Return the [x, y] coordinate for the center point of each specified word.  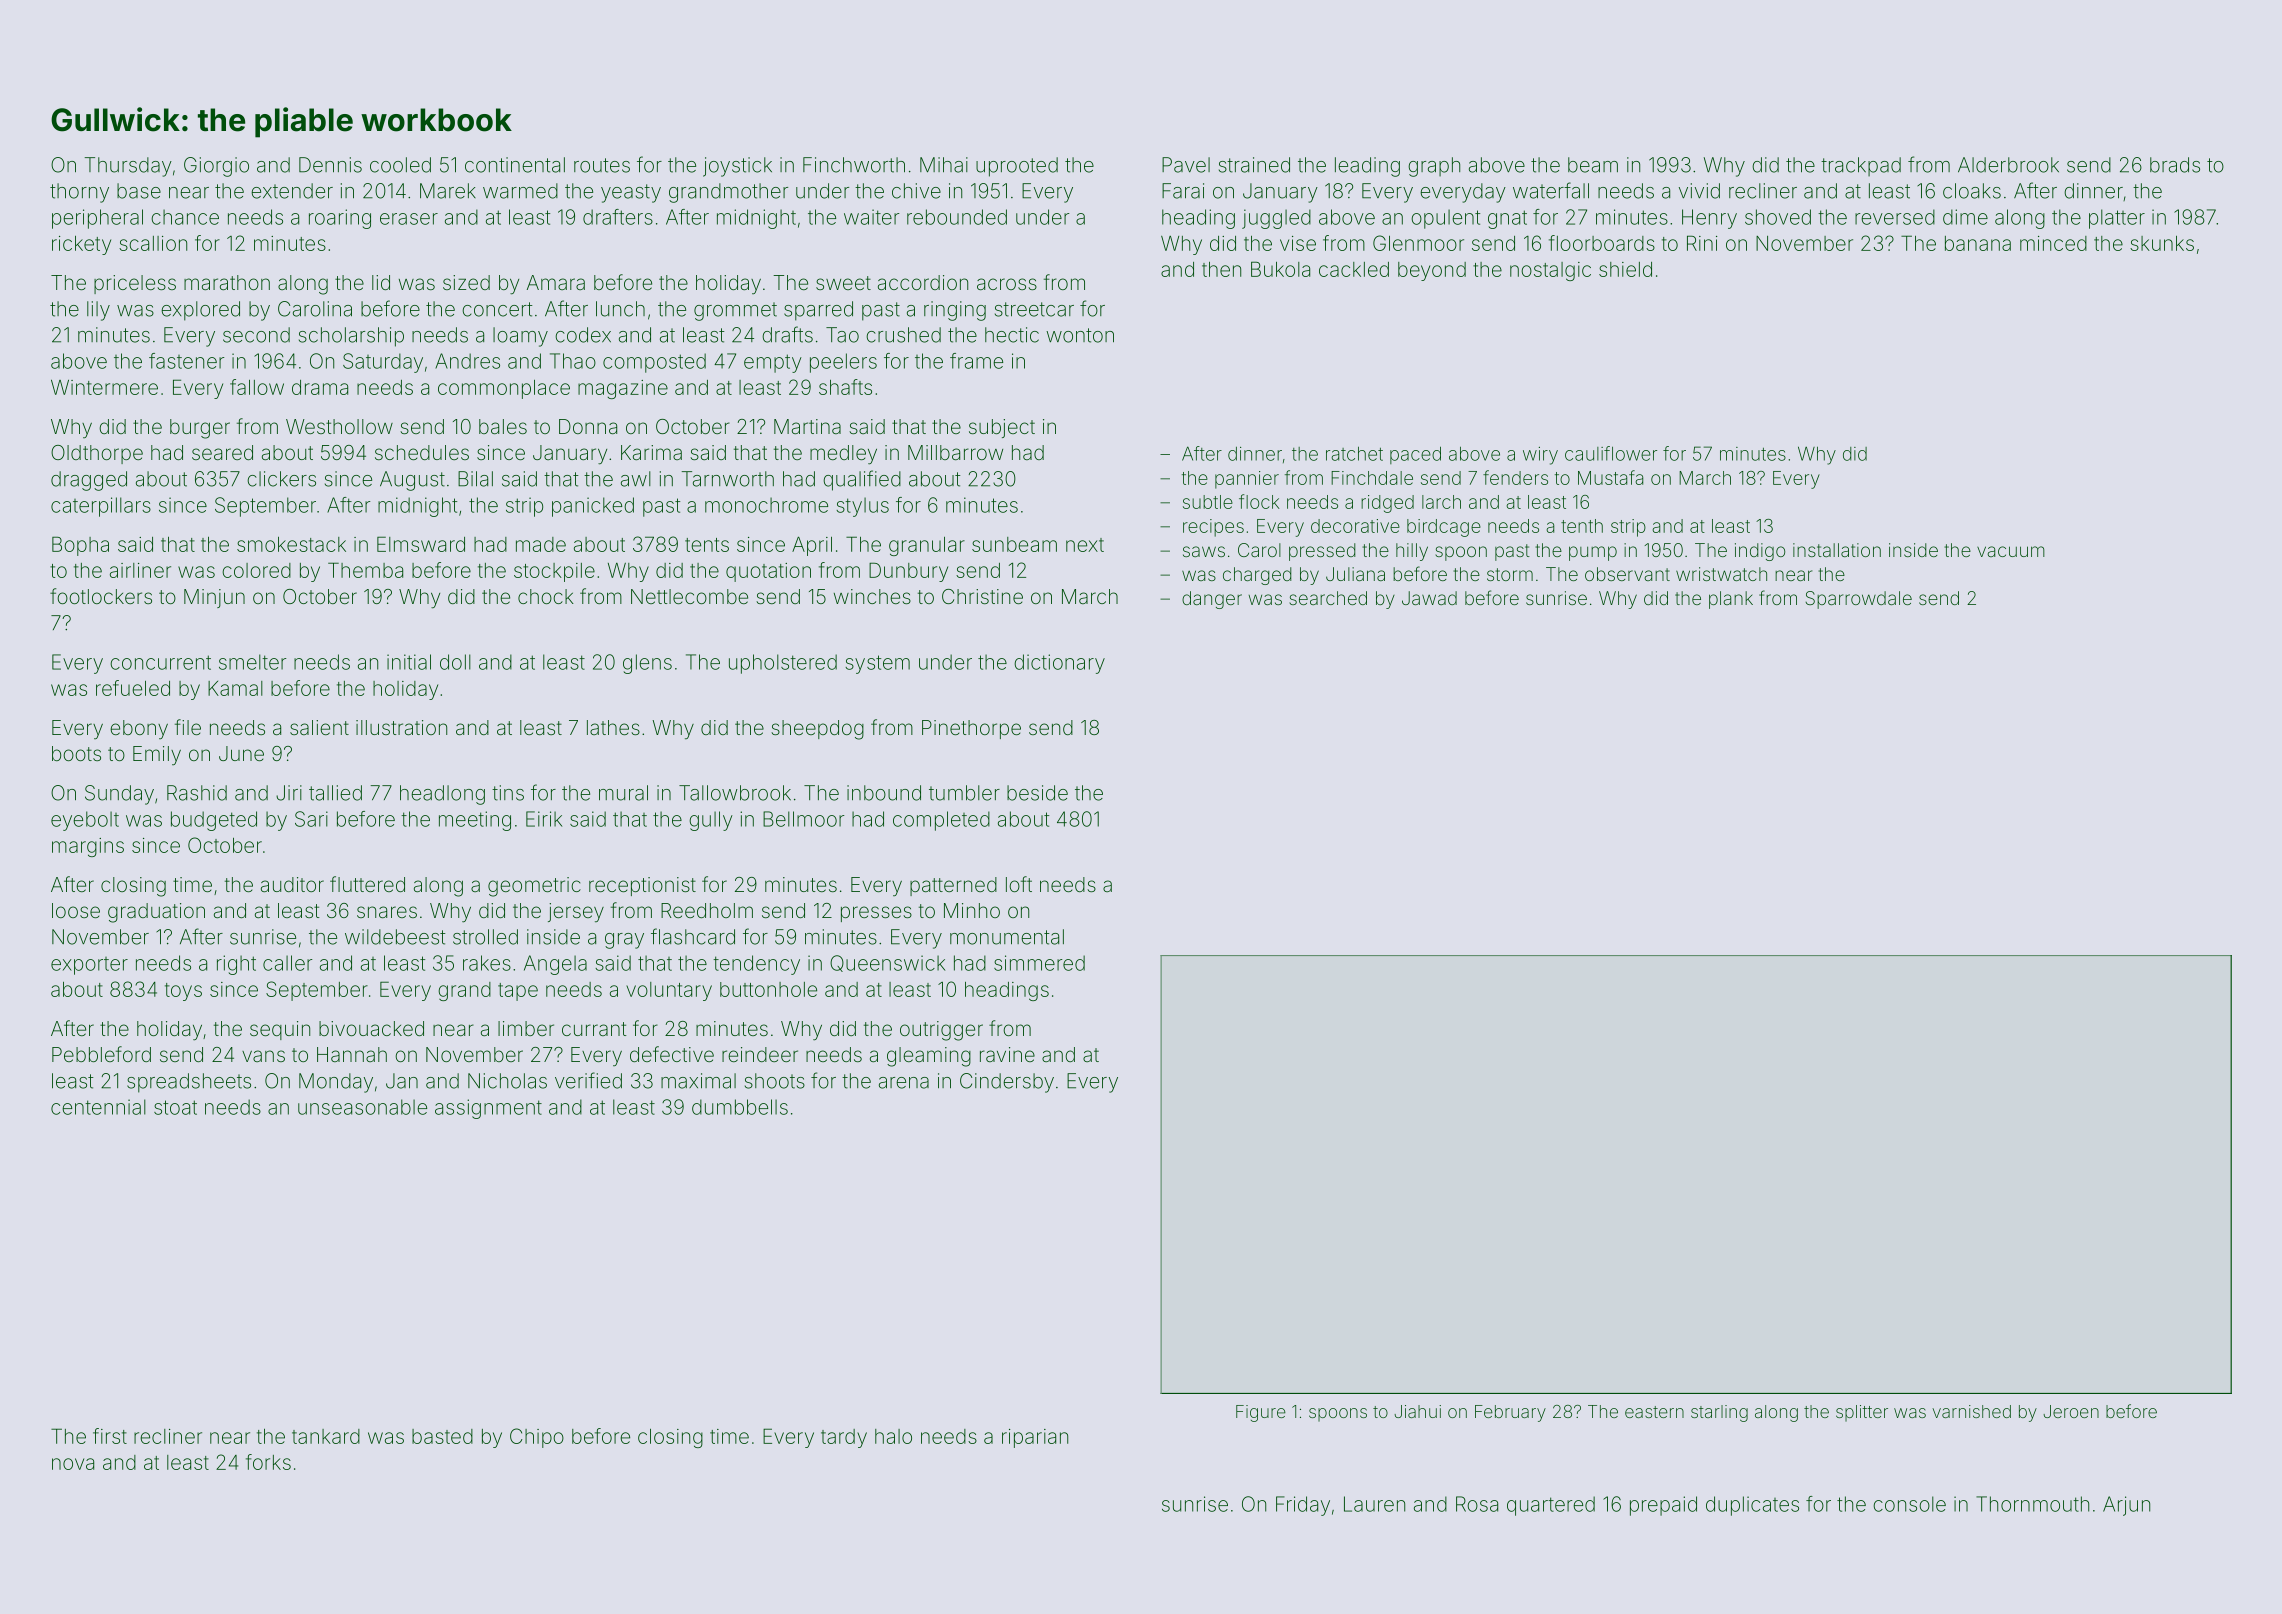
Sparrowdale [1858, 600]
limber [526, 1028]
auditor [292, 884]
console [1909, 1504]
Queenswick [887, 963]
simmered [1039, 963]
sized [466, 282]
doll [455, 662]
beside [1037, 793]
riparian [1035, 1438]
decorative [1355, 526]
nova [73, 1464]
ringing [955, 311]
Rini [1702, 243]
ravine [1007, 1054]
